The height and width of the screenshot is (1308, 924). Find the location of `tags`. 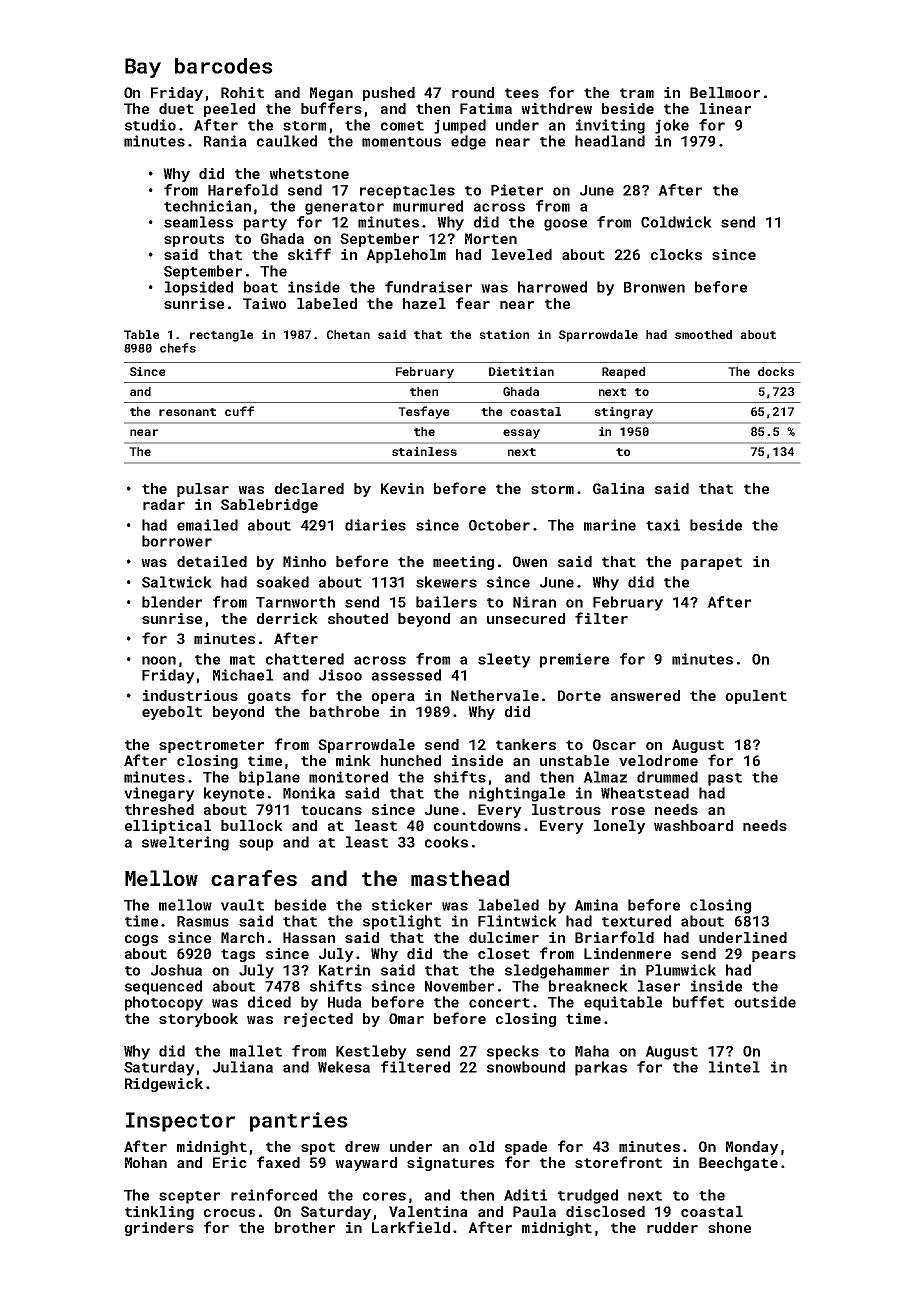

tags is located at coordinates (238, 955).
